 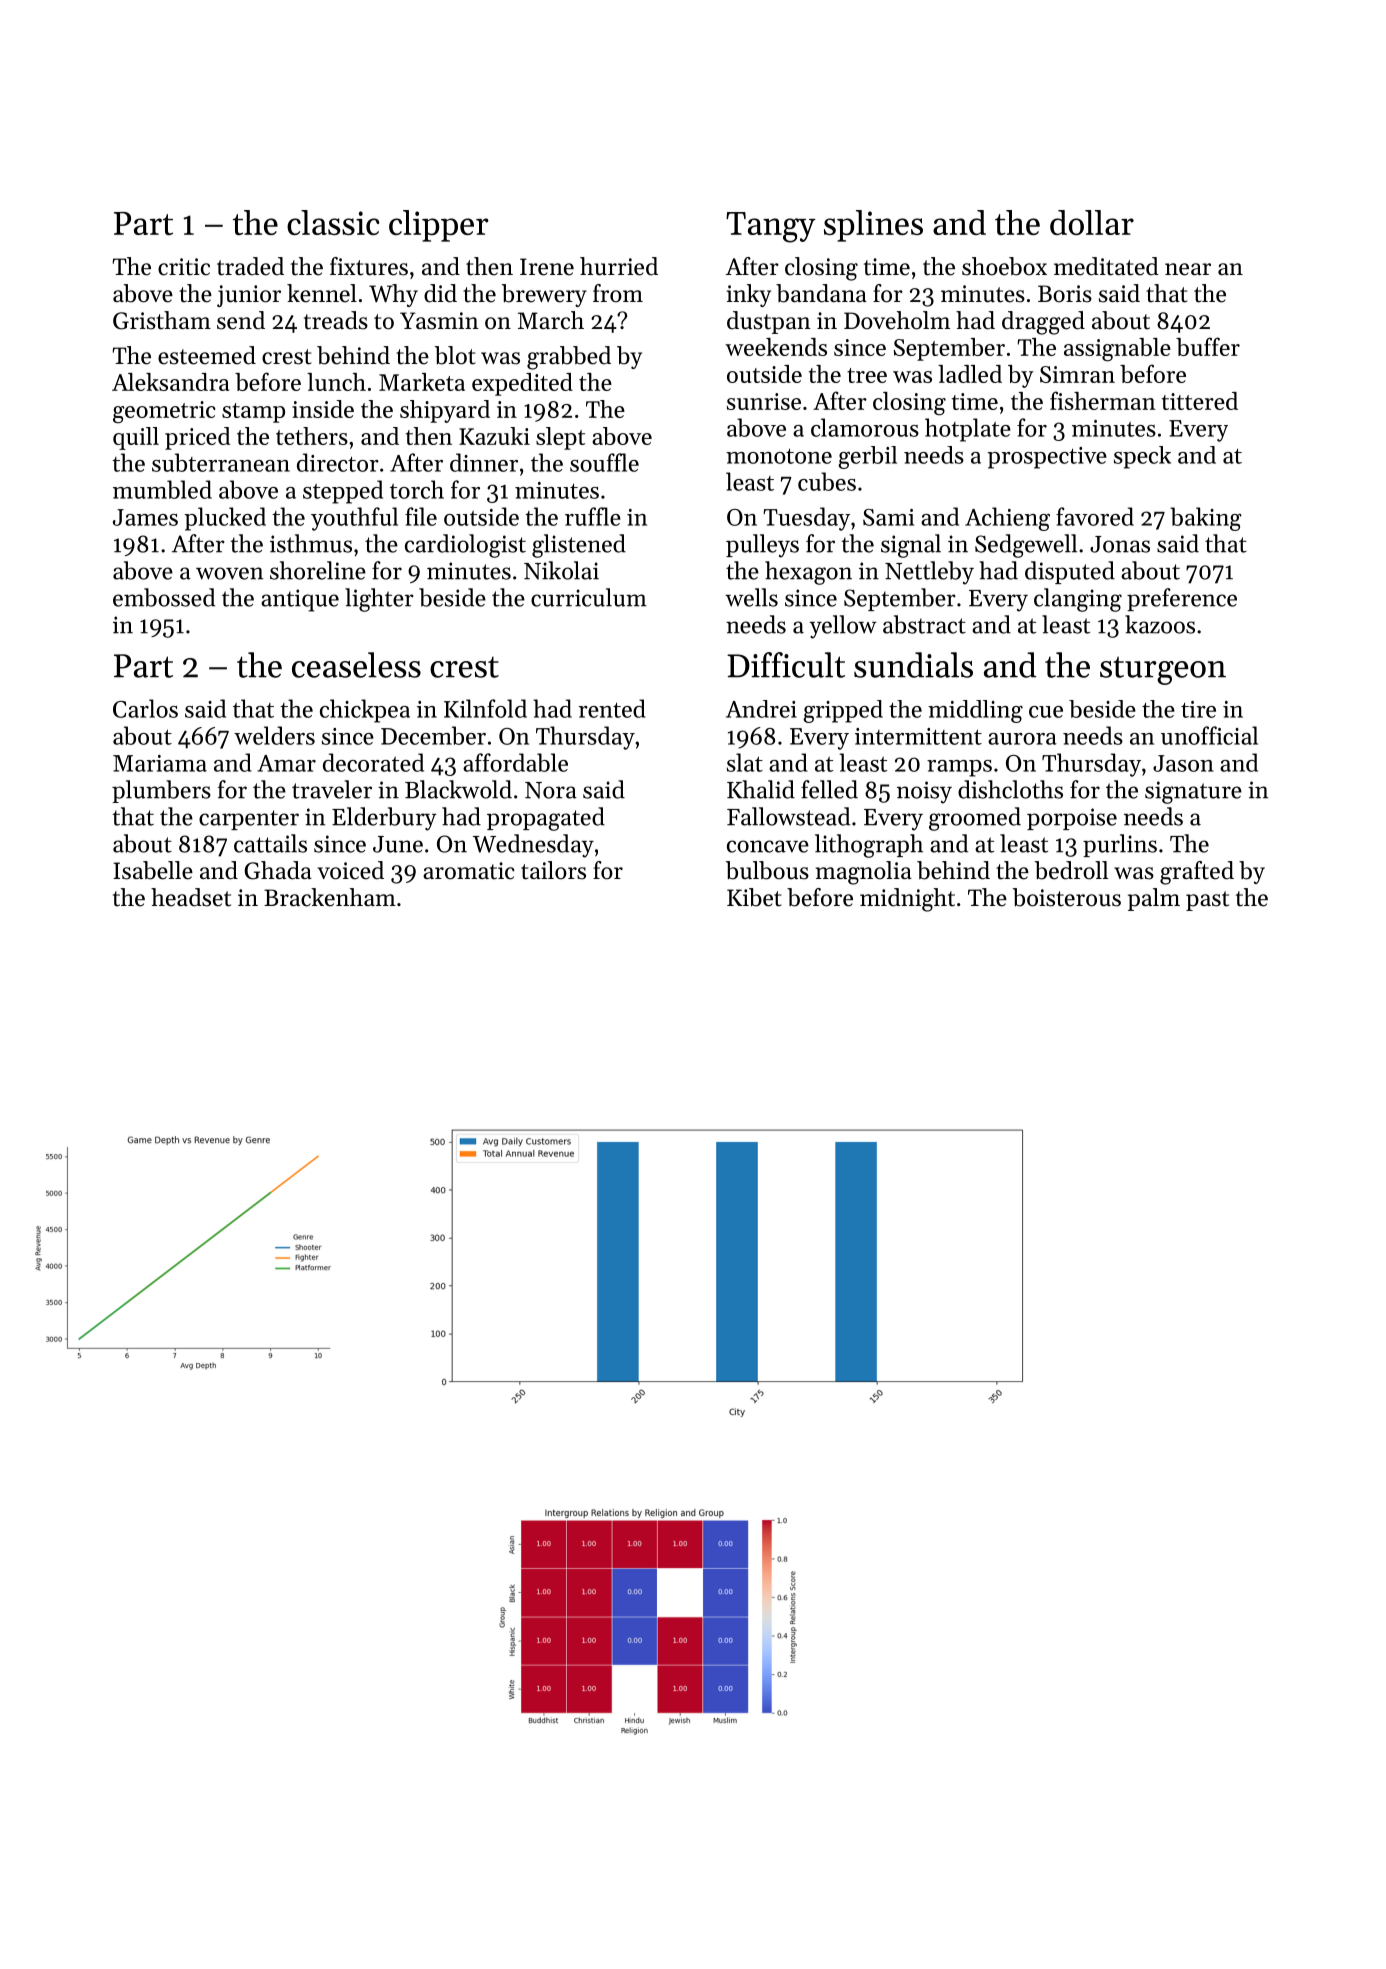 What do you see at coordinates (779, 456) in the screenshot?
I see `monotone` at bounding box center [779, 456].
